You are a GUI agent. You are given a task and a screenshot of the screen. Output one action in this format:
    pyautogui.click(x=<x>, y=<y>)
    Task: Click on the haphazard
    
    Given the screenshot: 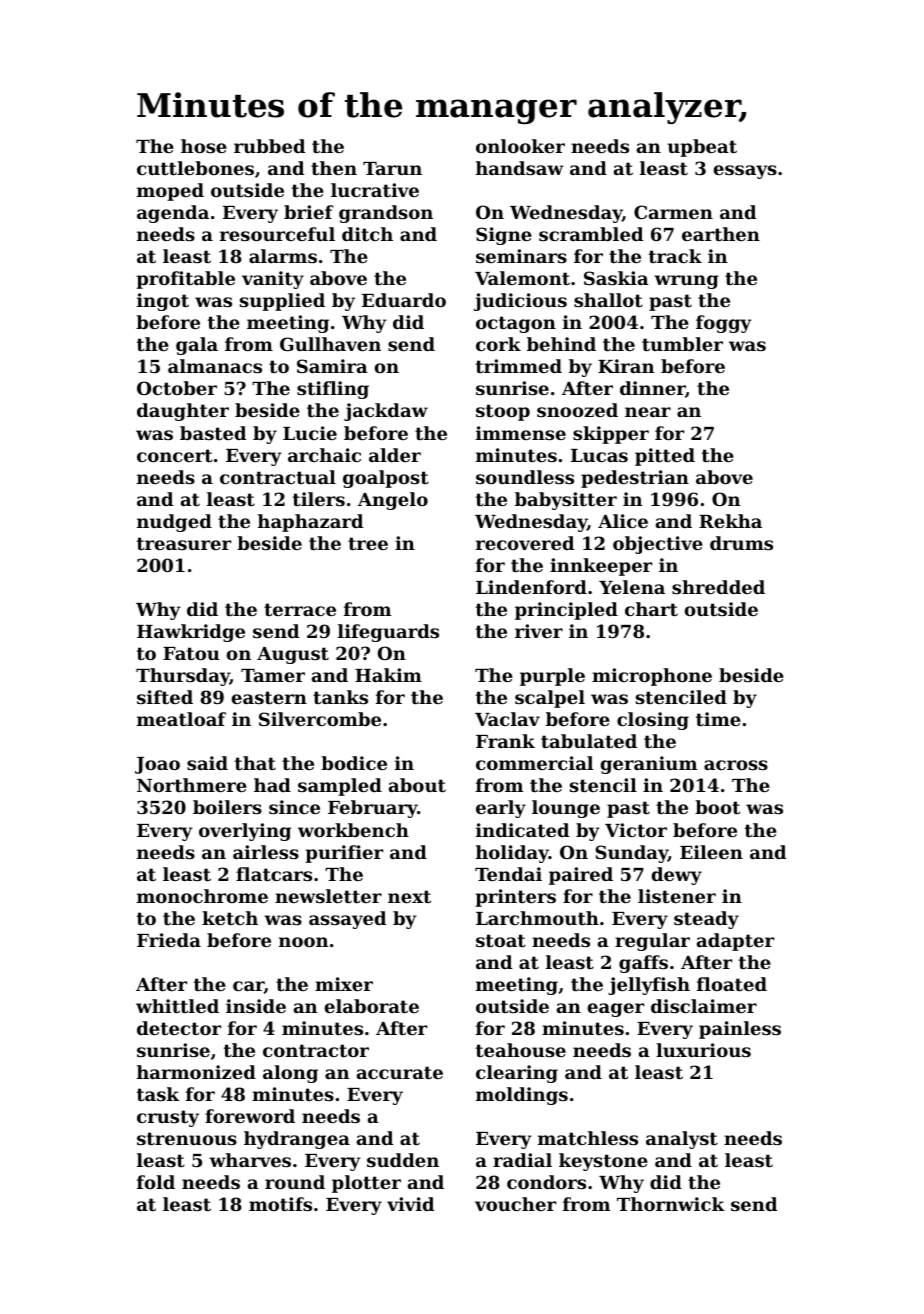 What is the action you would take?
    pyautogui.click(x=310, y=523)
